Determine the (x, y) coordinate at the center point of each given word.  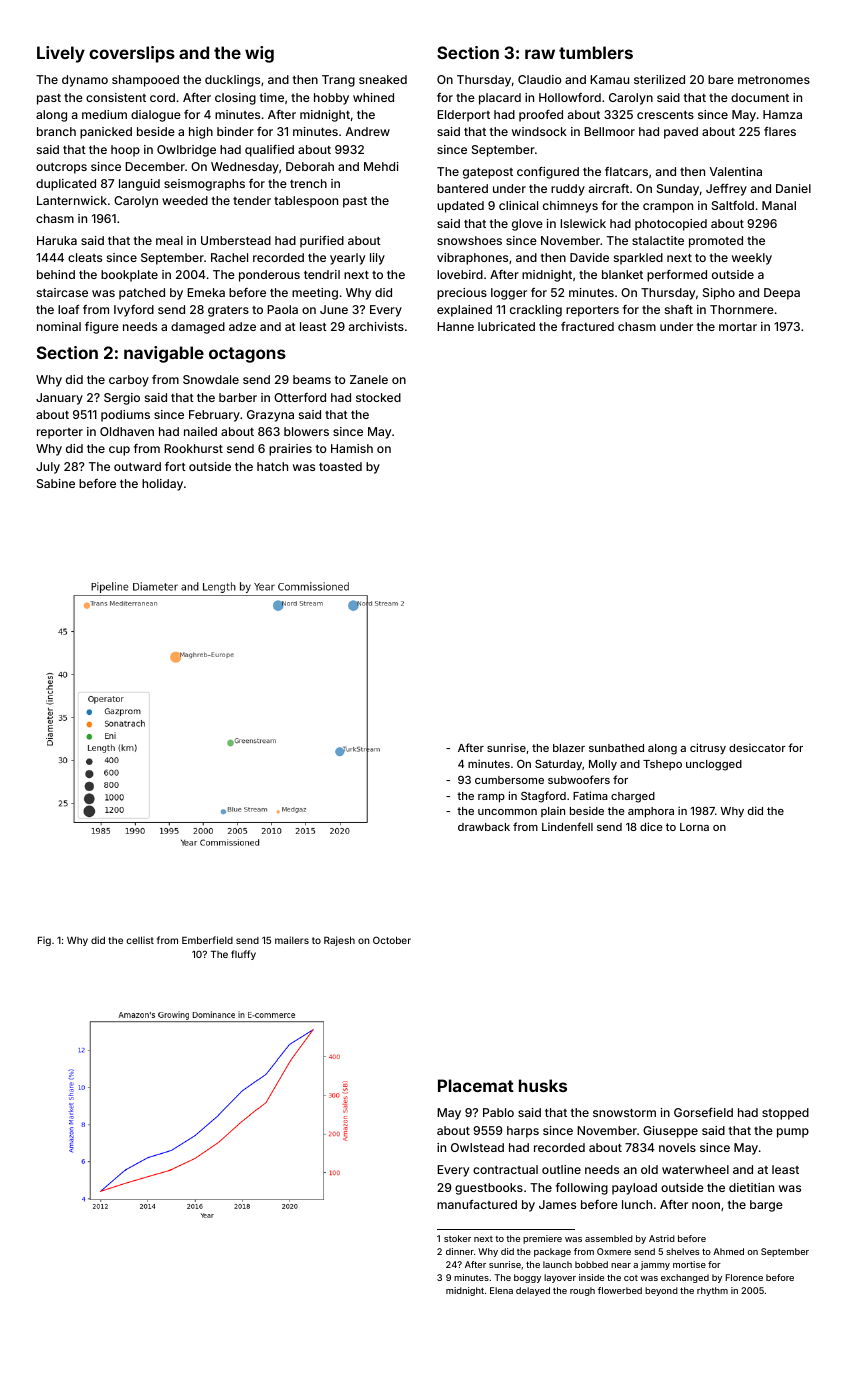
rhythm (712, 1291)
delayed (533, 1291)
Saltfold (733, 205)
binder (235, 131)
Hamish (352, 448)
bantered (462, 188)
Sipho (719, 294)
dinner (460, 1251)
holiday (162, 485)
